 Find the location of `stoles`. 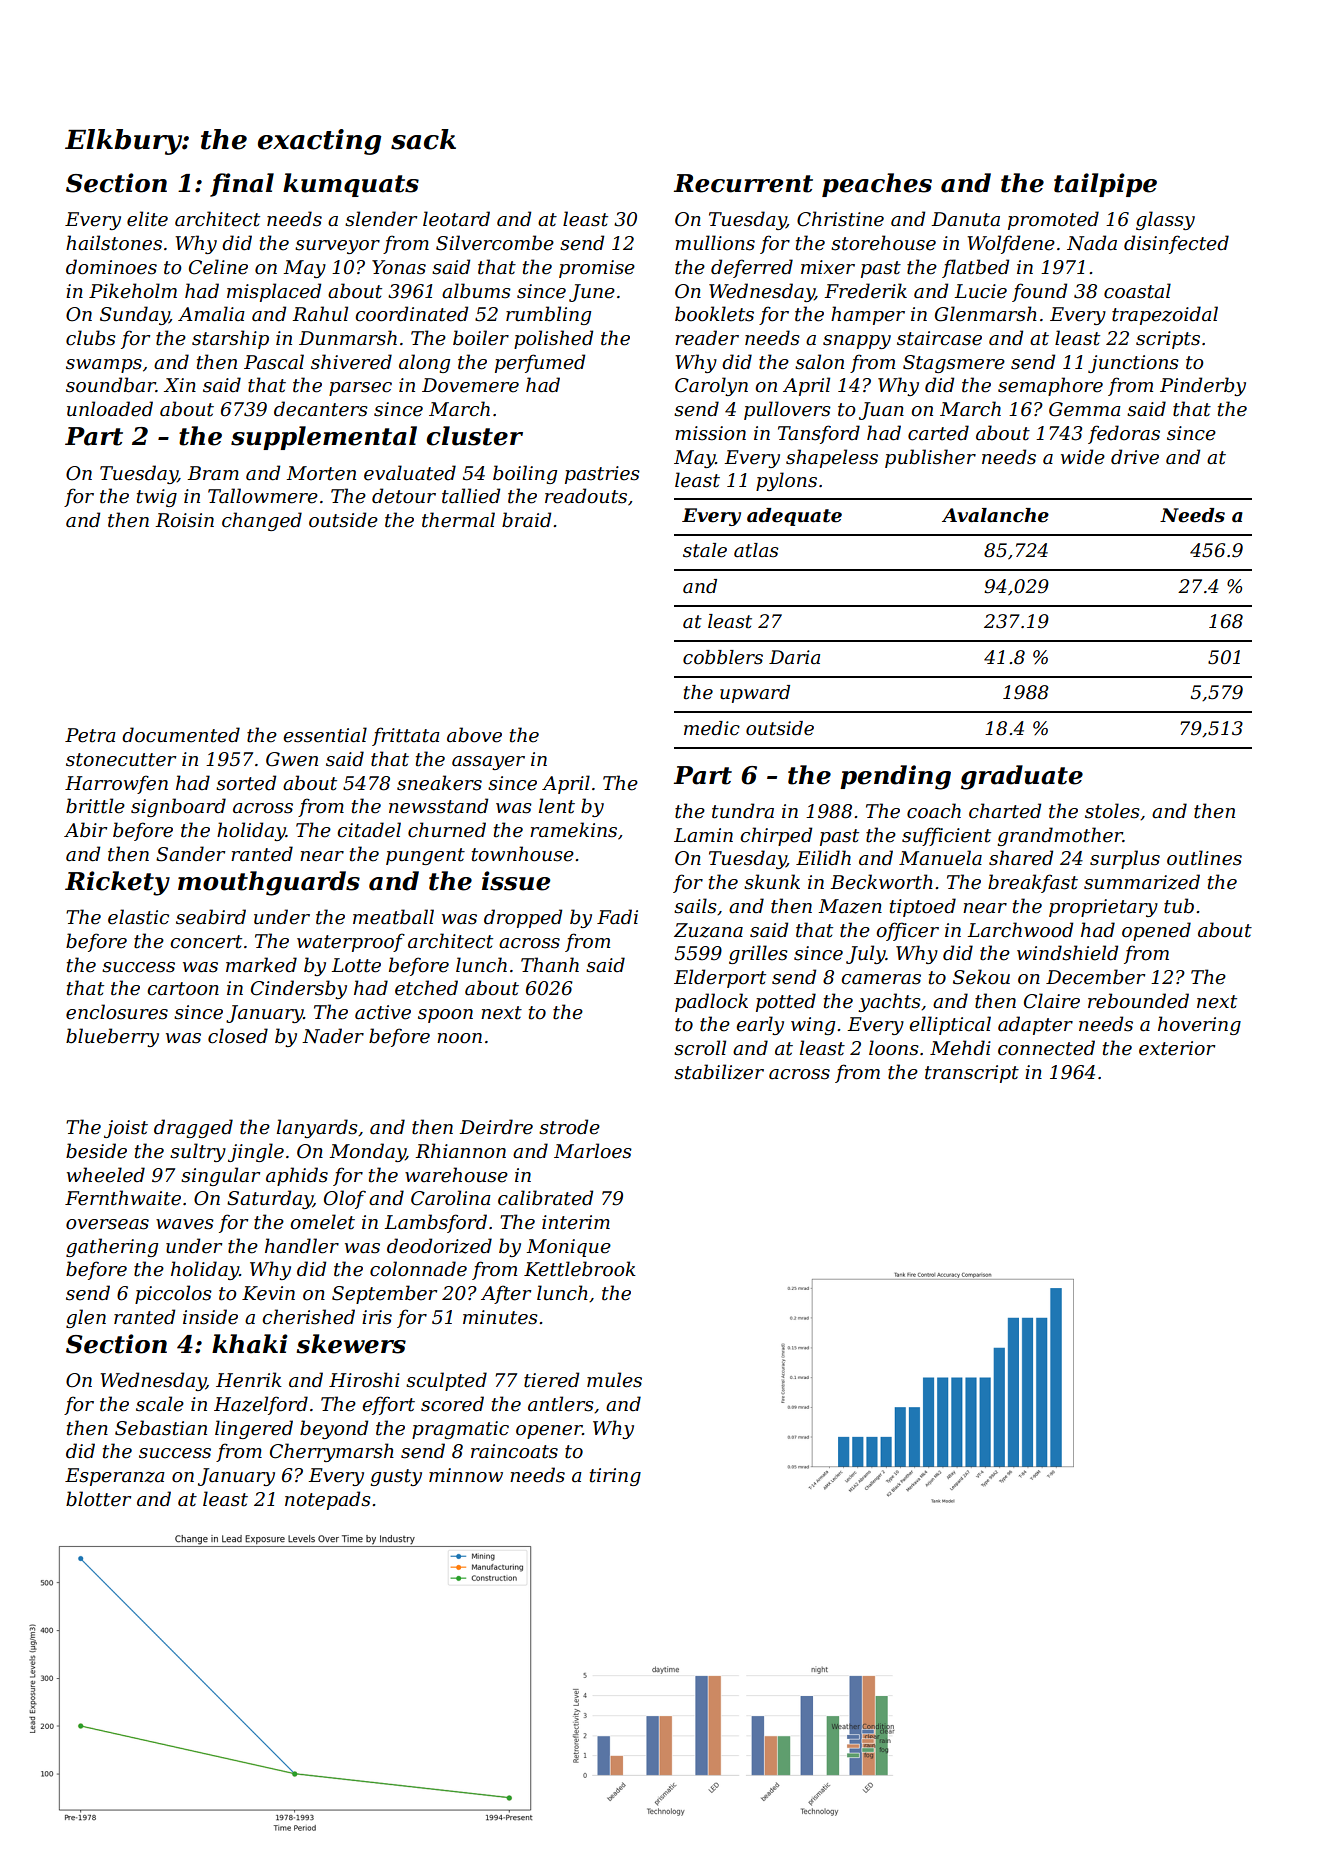

stoles is located at coordinates (1112, 811).
